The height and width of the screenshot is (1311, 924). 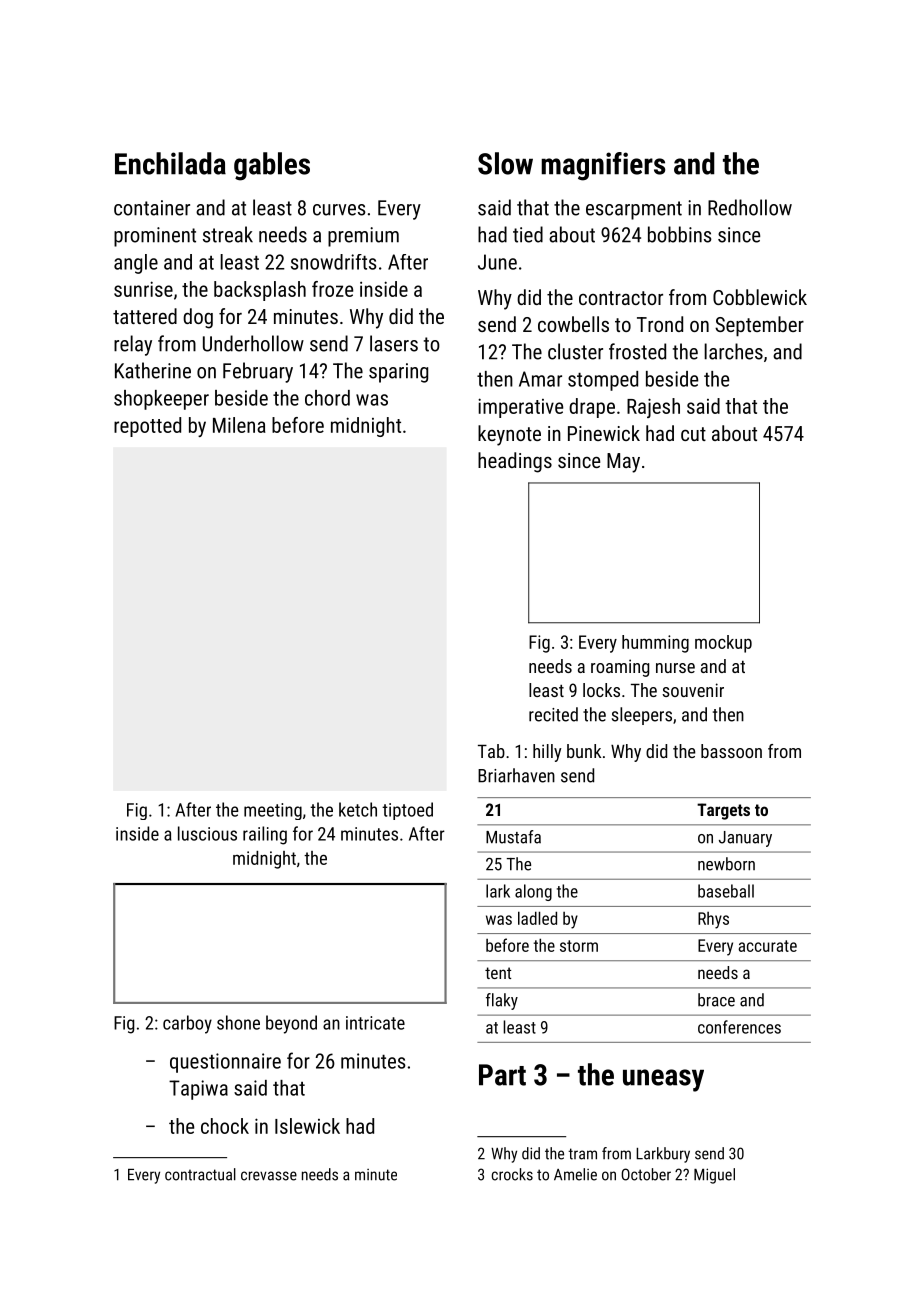 I want to click on relay, so click(x=133, y=345).
